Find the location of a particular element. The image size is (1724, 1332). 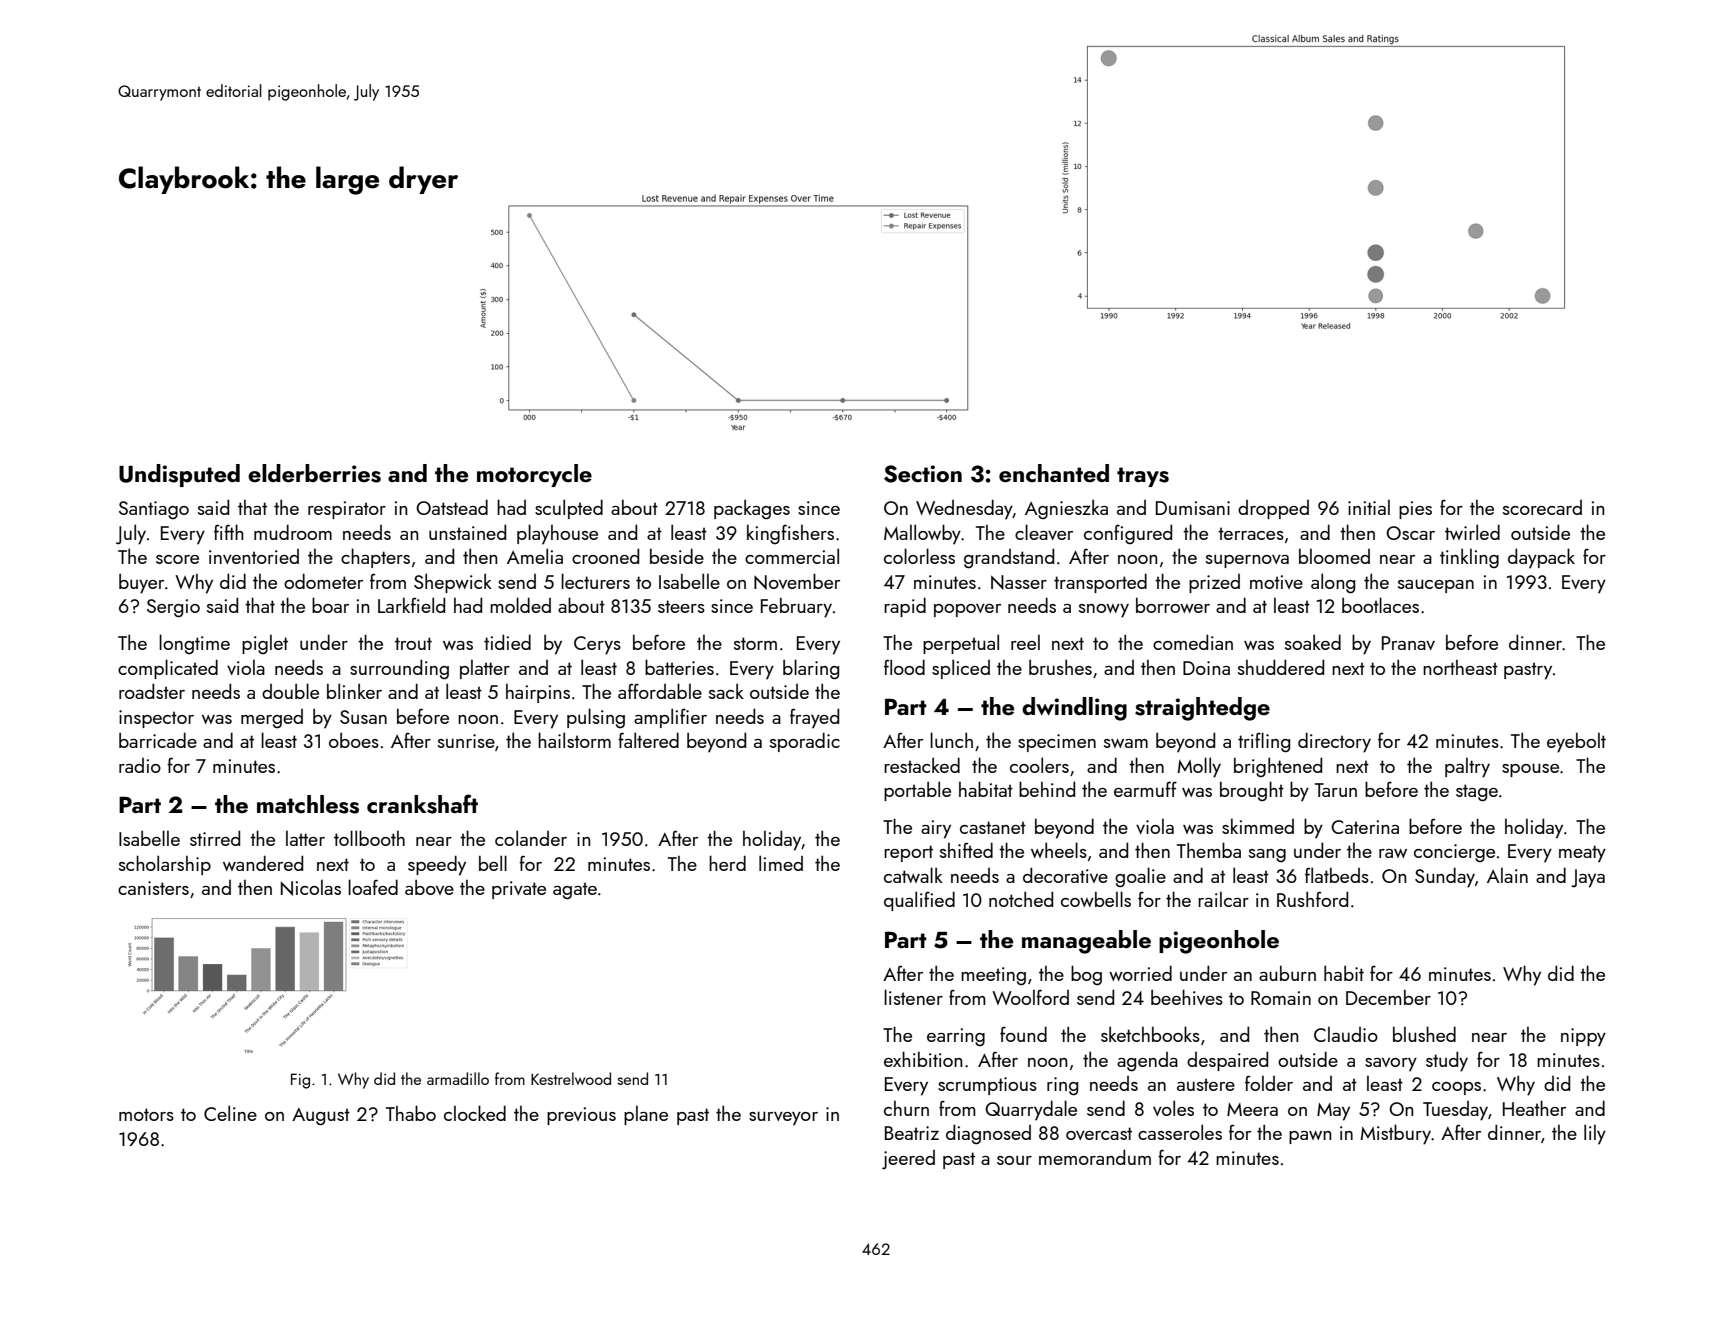

exhibition is located at coordinates (923, 1059).
